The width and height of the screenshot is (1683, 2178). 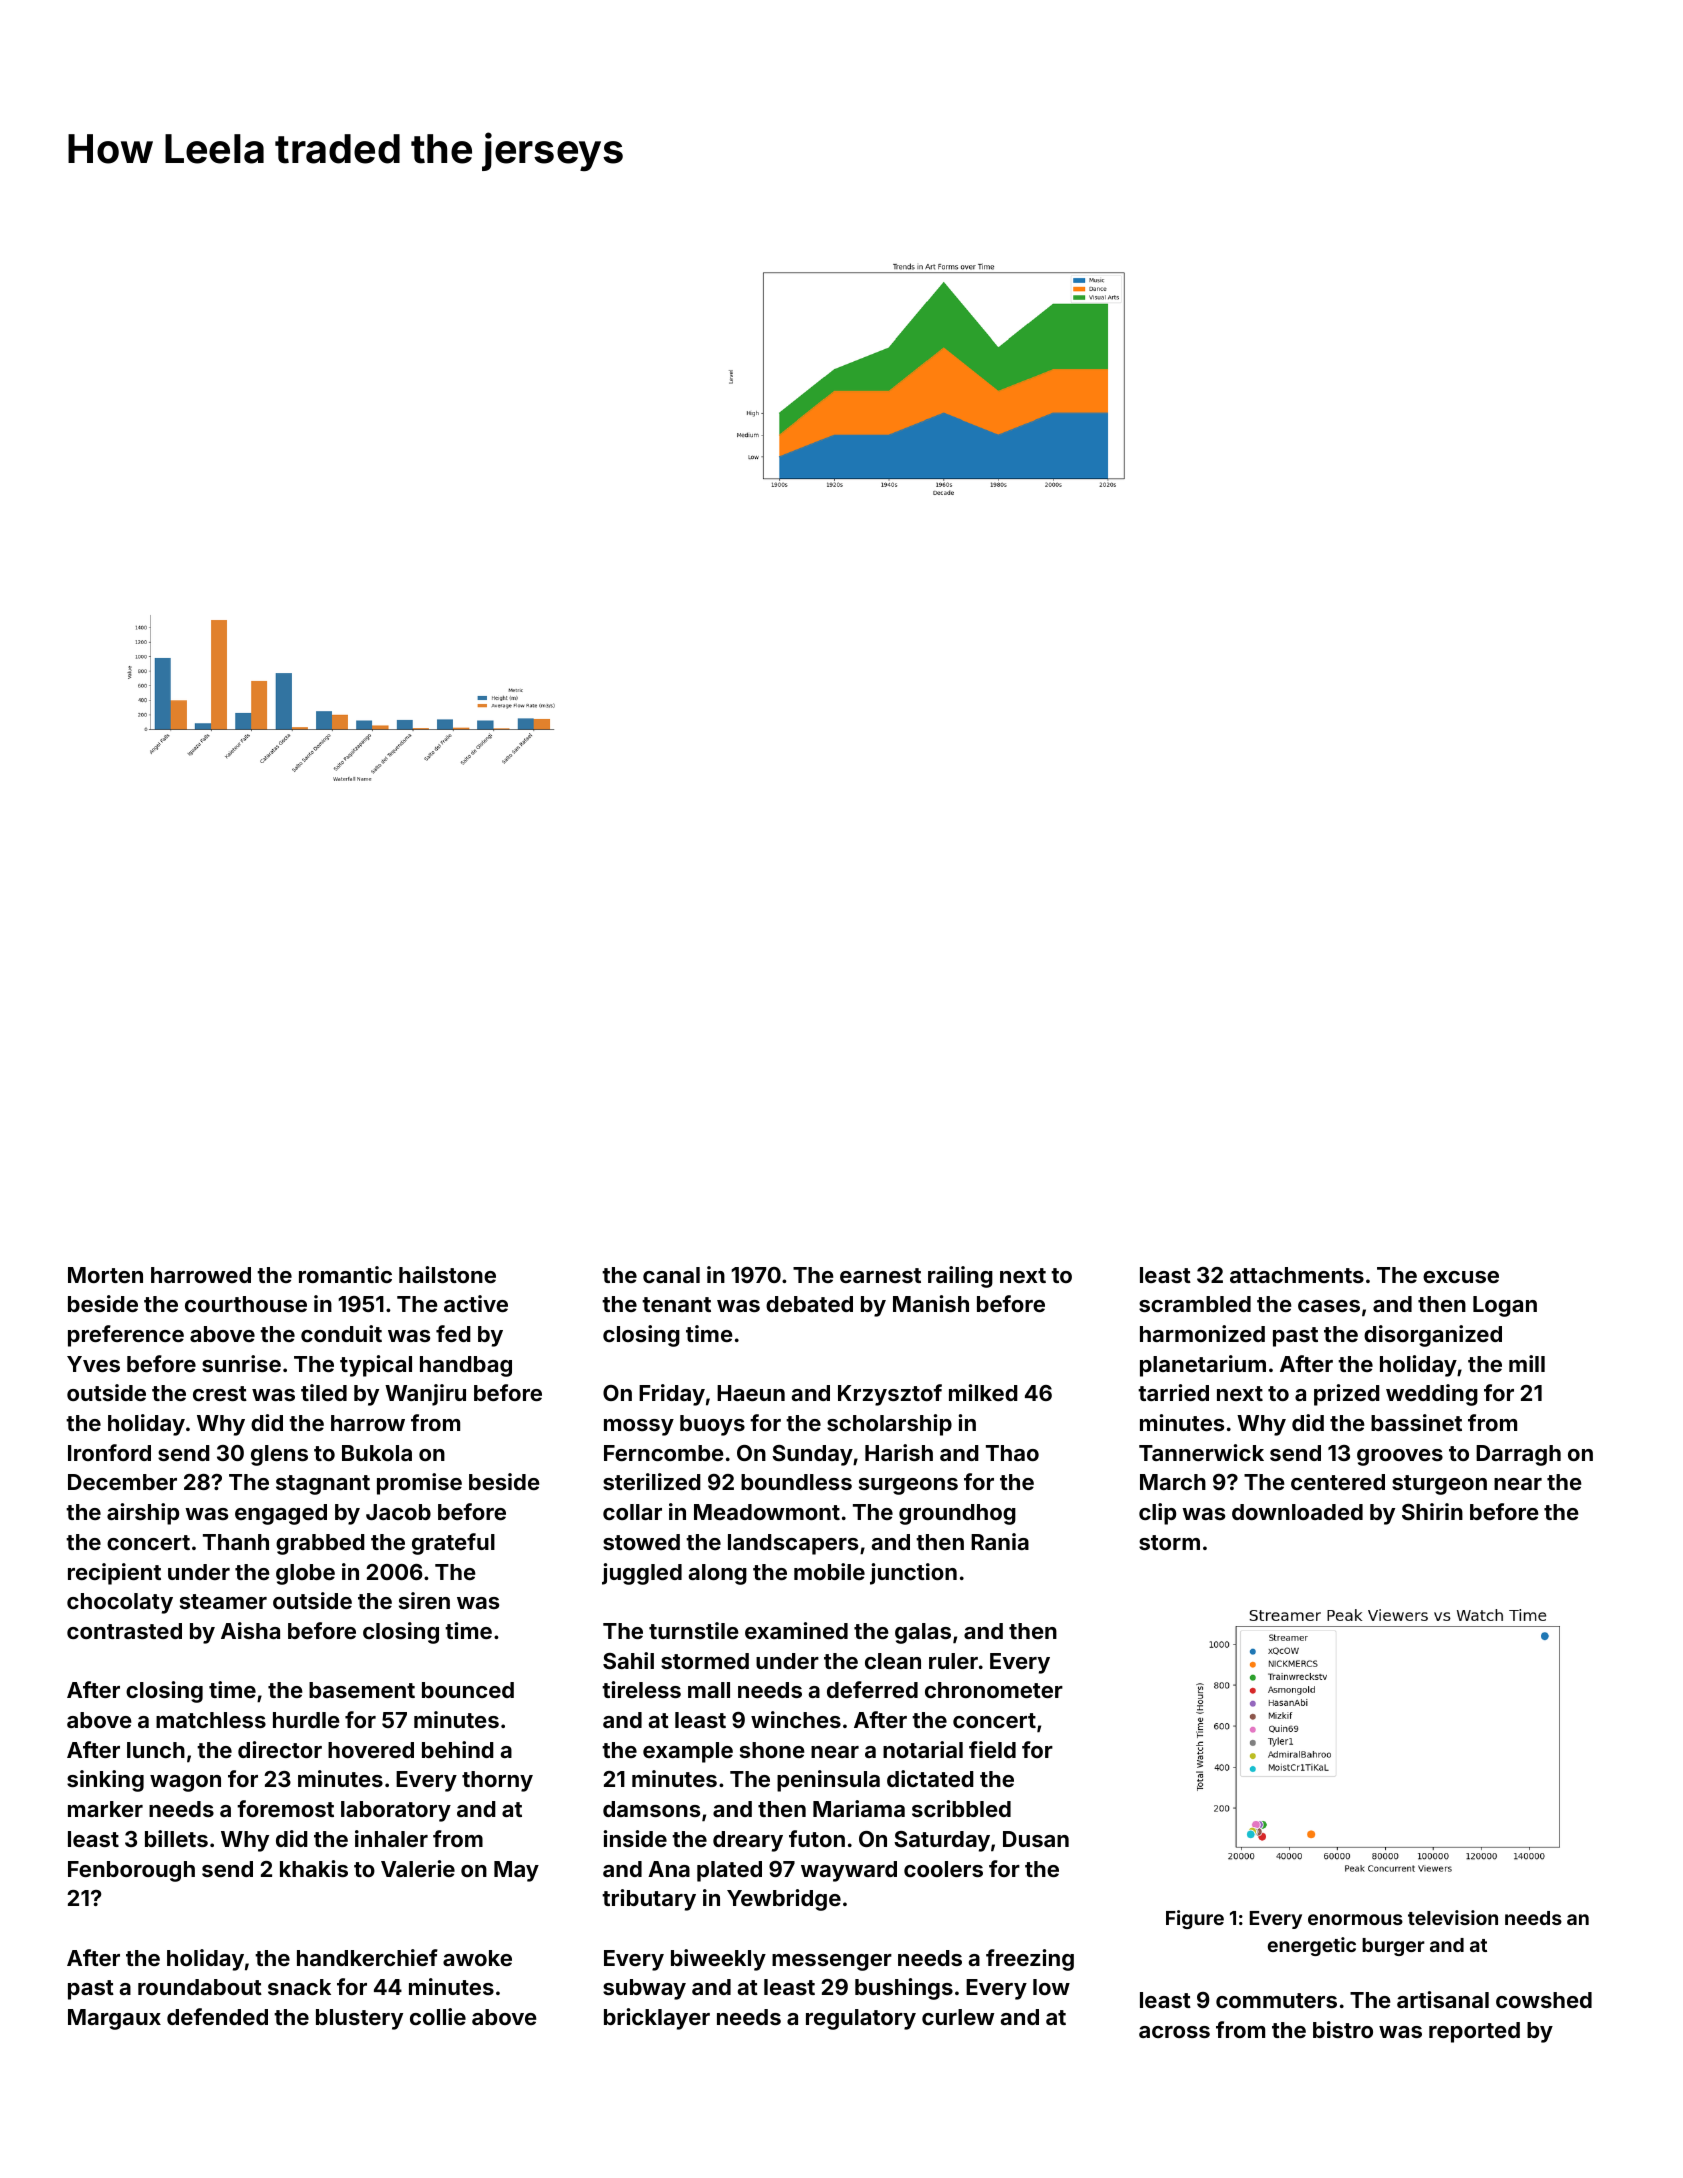 I want to click on scholarship, so click(x=889, y=1425).
